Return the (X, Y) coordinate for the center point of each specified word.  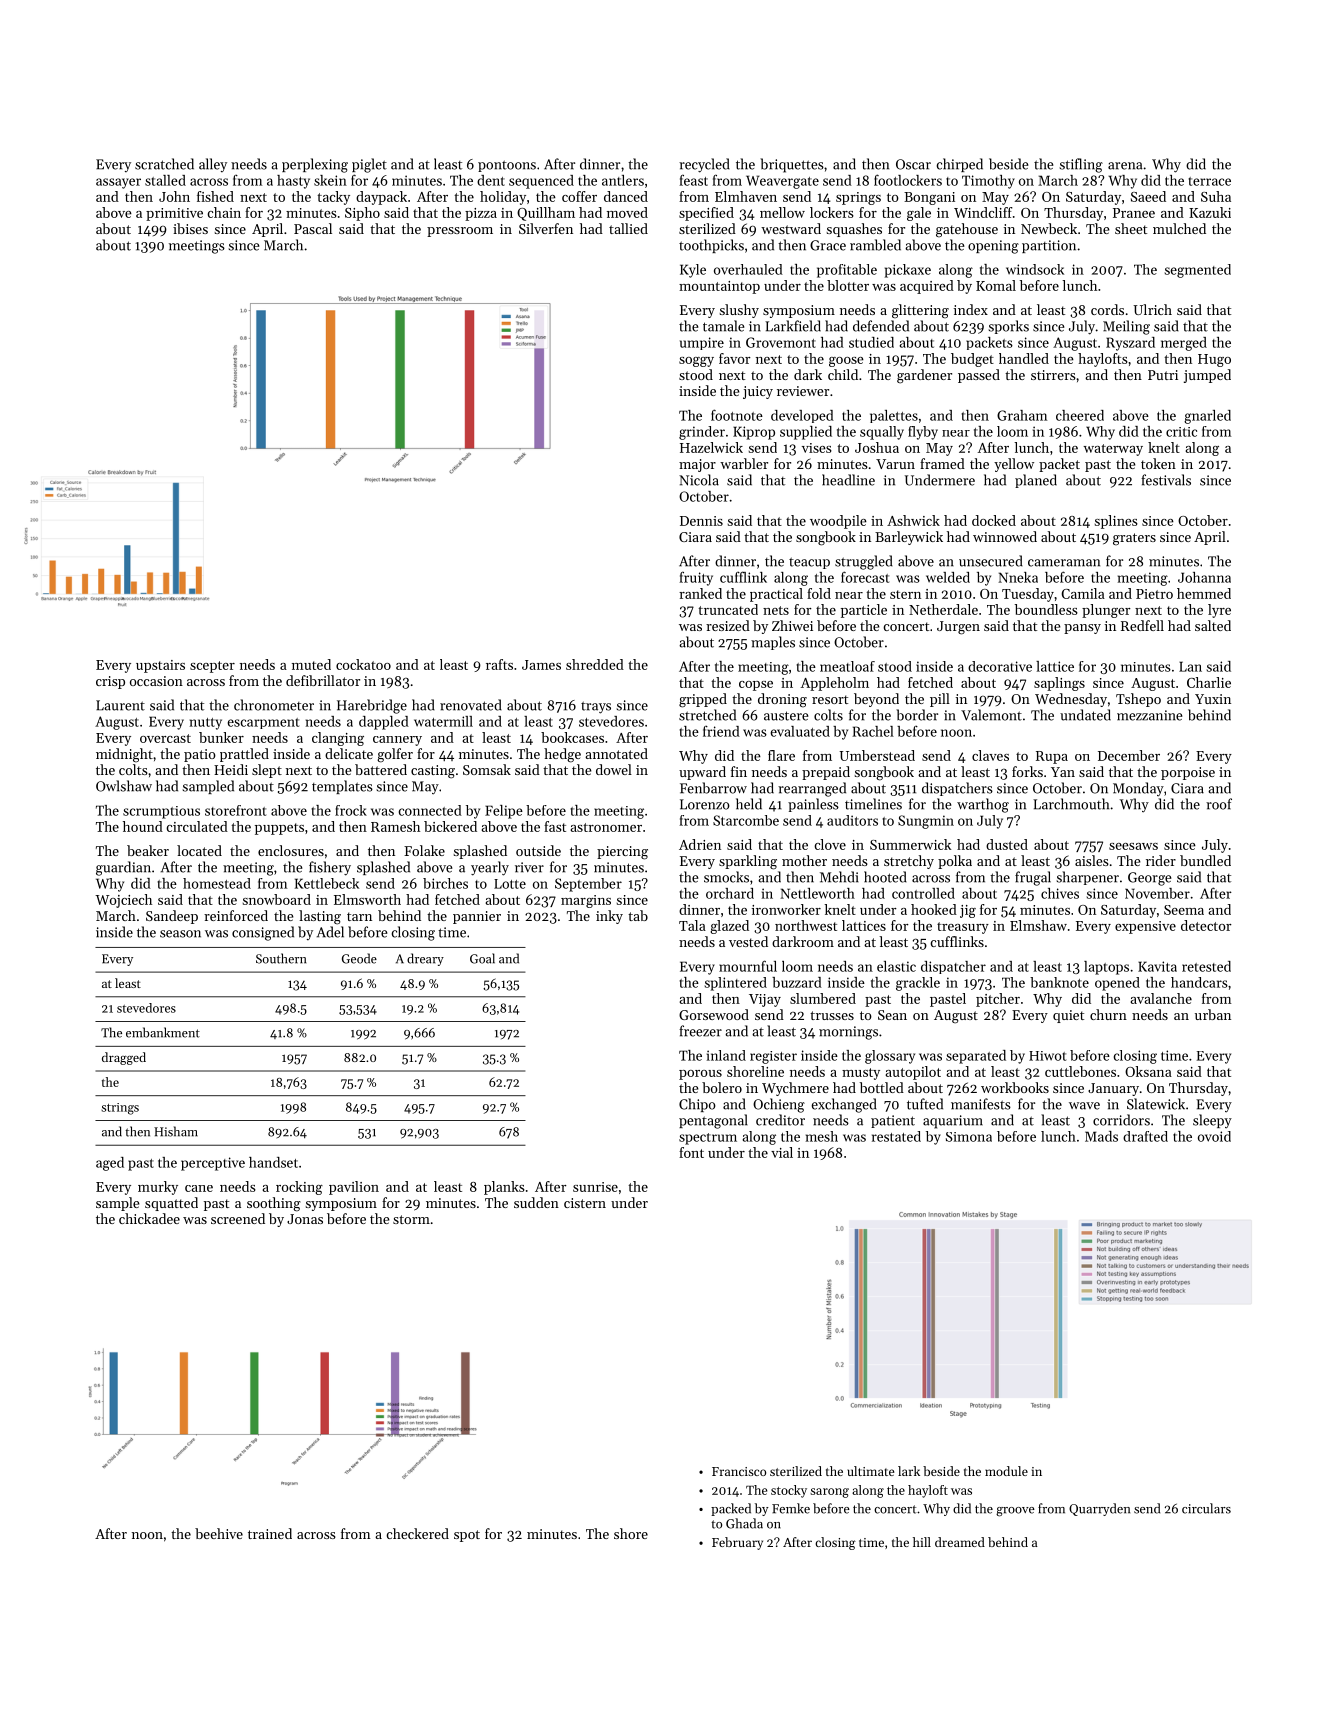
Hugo (1214, 360)
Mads (1101, 1136)
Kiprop (754, 433)
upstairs (160, 666)
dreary (425, 959)
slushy (739, 311)
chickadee (149, 1218)
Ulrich (1152, 309)
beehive (219, 1533)
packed (731, 1509)
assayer (118, 183)
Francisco (739, 1471)
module (1006, 1471)
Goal (482, 958)
